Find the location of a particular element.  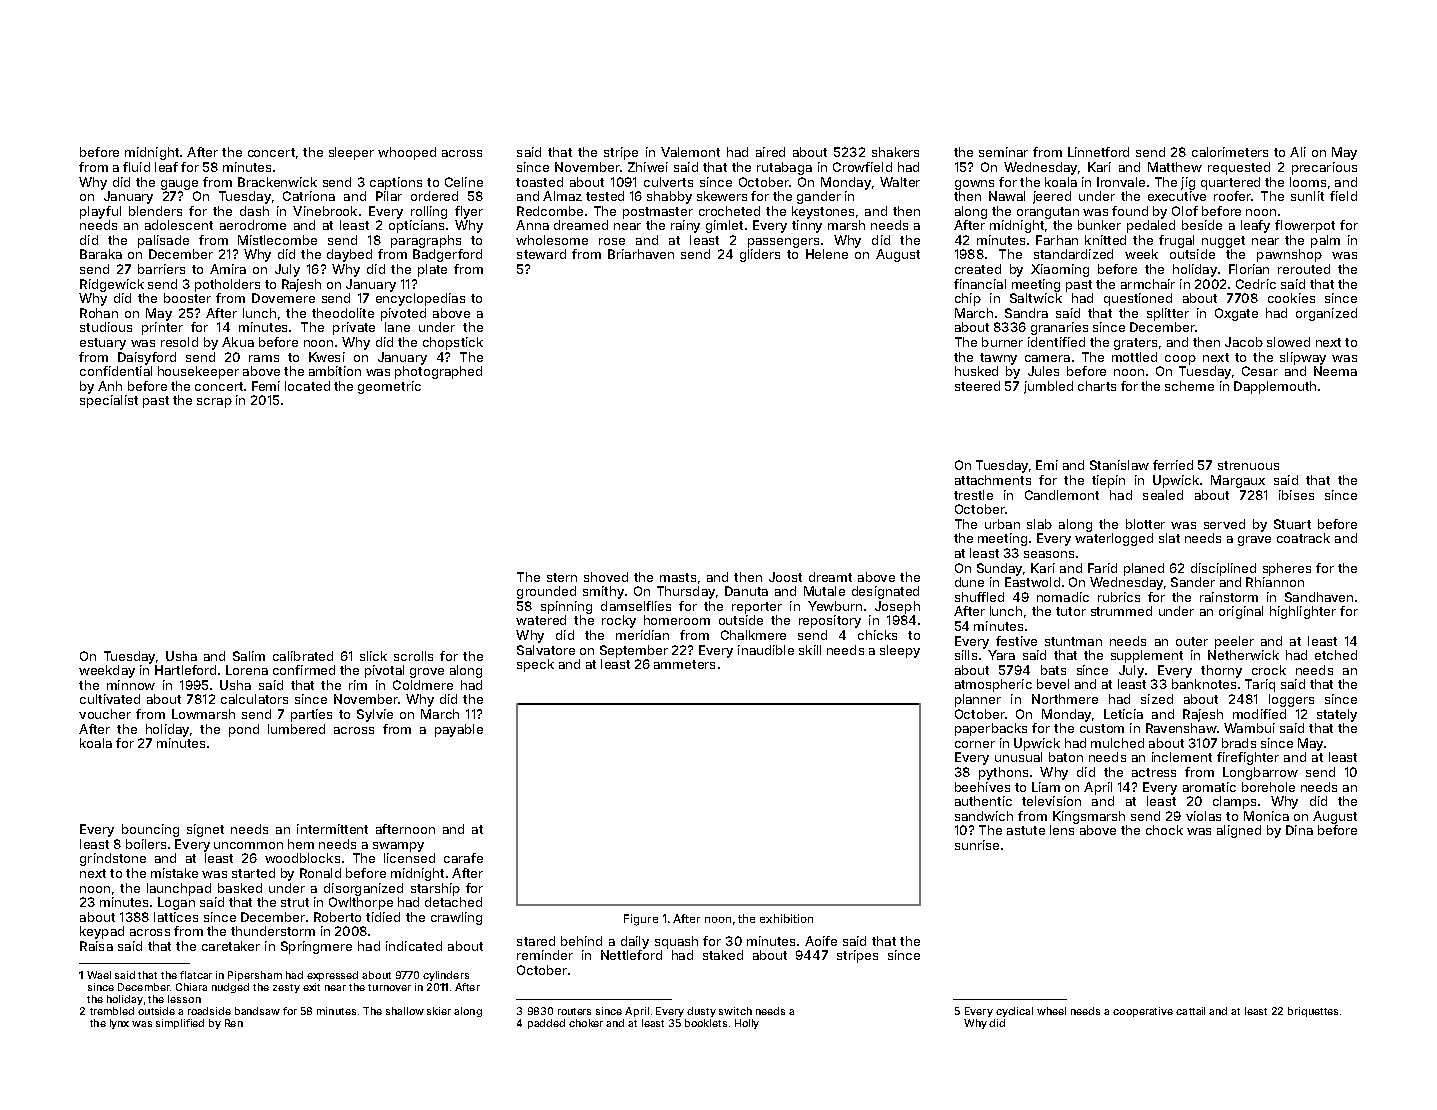

Aoife is located at coordinates (821, 941).
